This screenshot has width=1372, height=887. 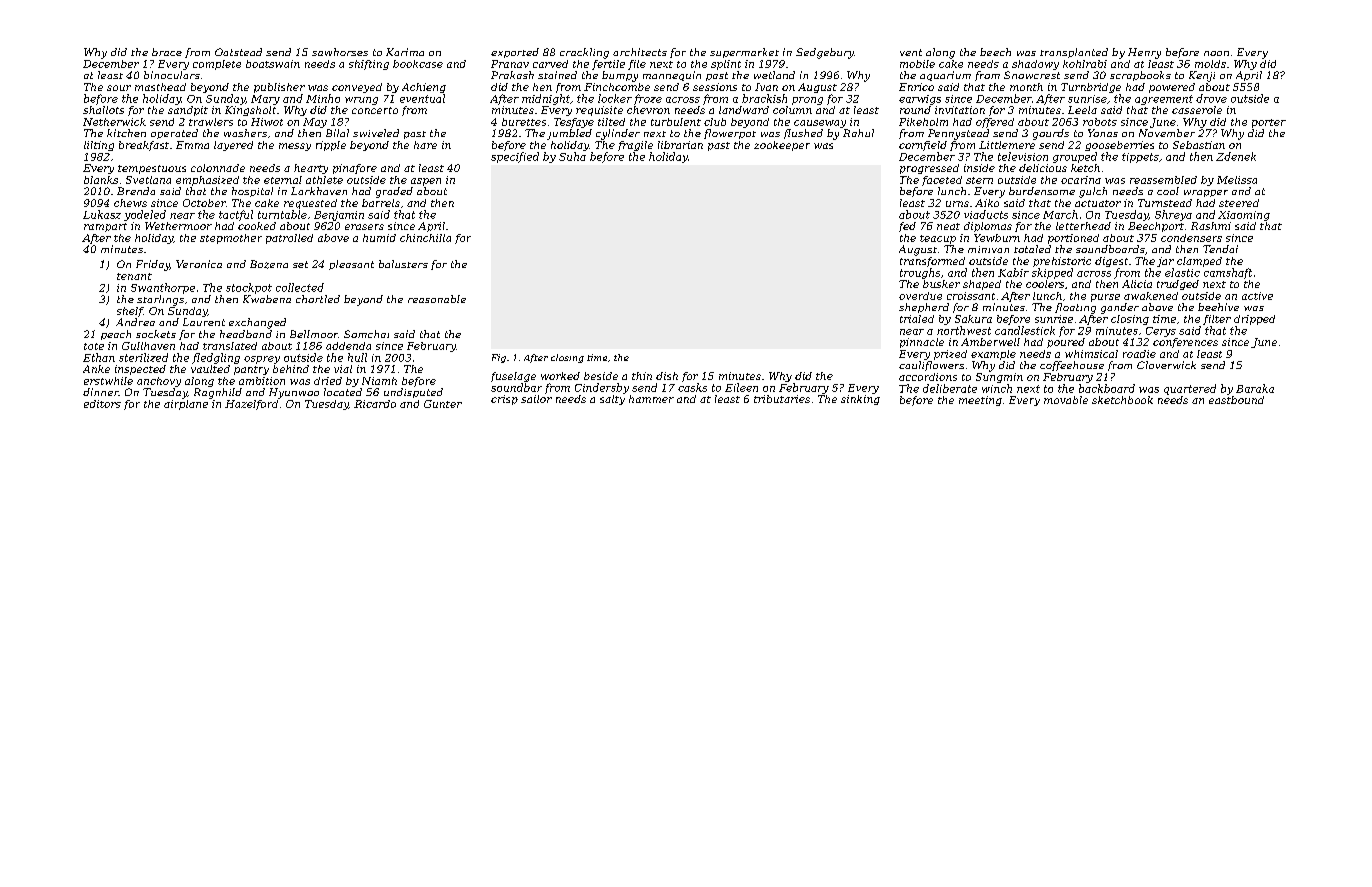 I want to click on zookeeper, so click(x=782, y=146).
